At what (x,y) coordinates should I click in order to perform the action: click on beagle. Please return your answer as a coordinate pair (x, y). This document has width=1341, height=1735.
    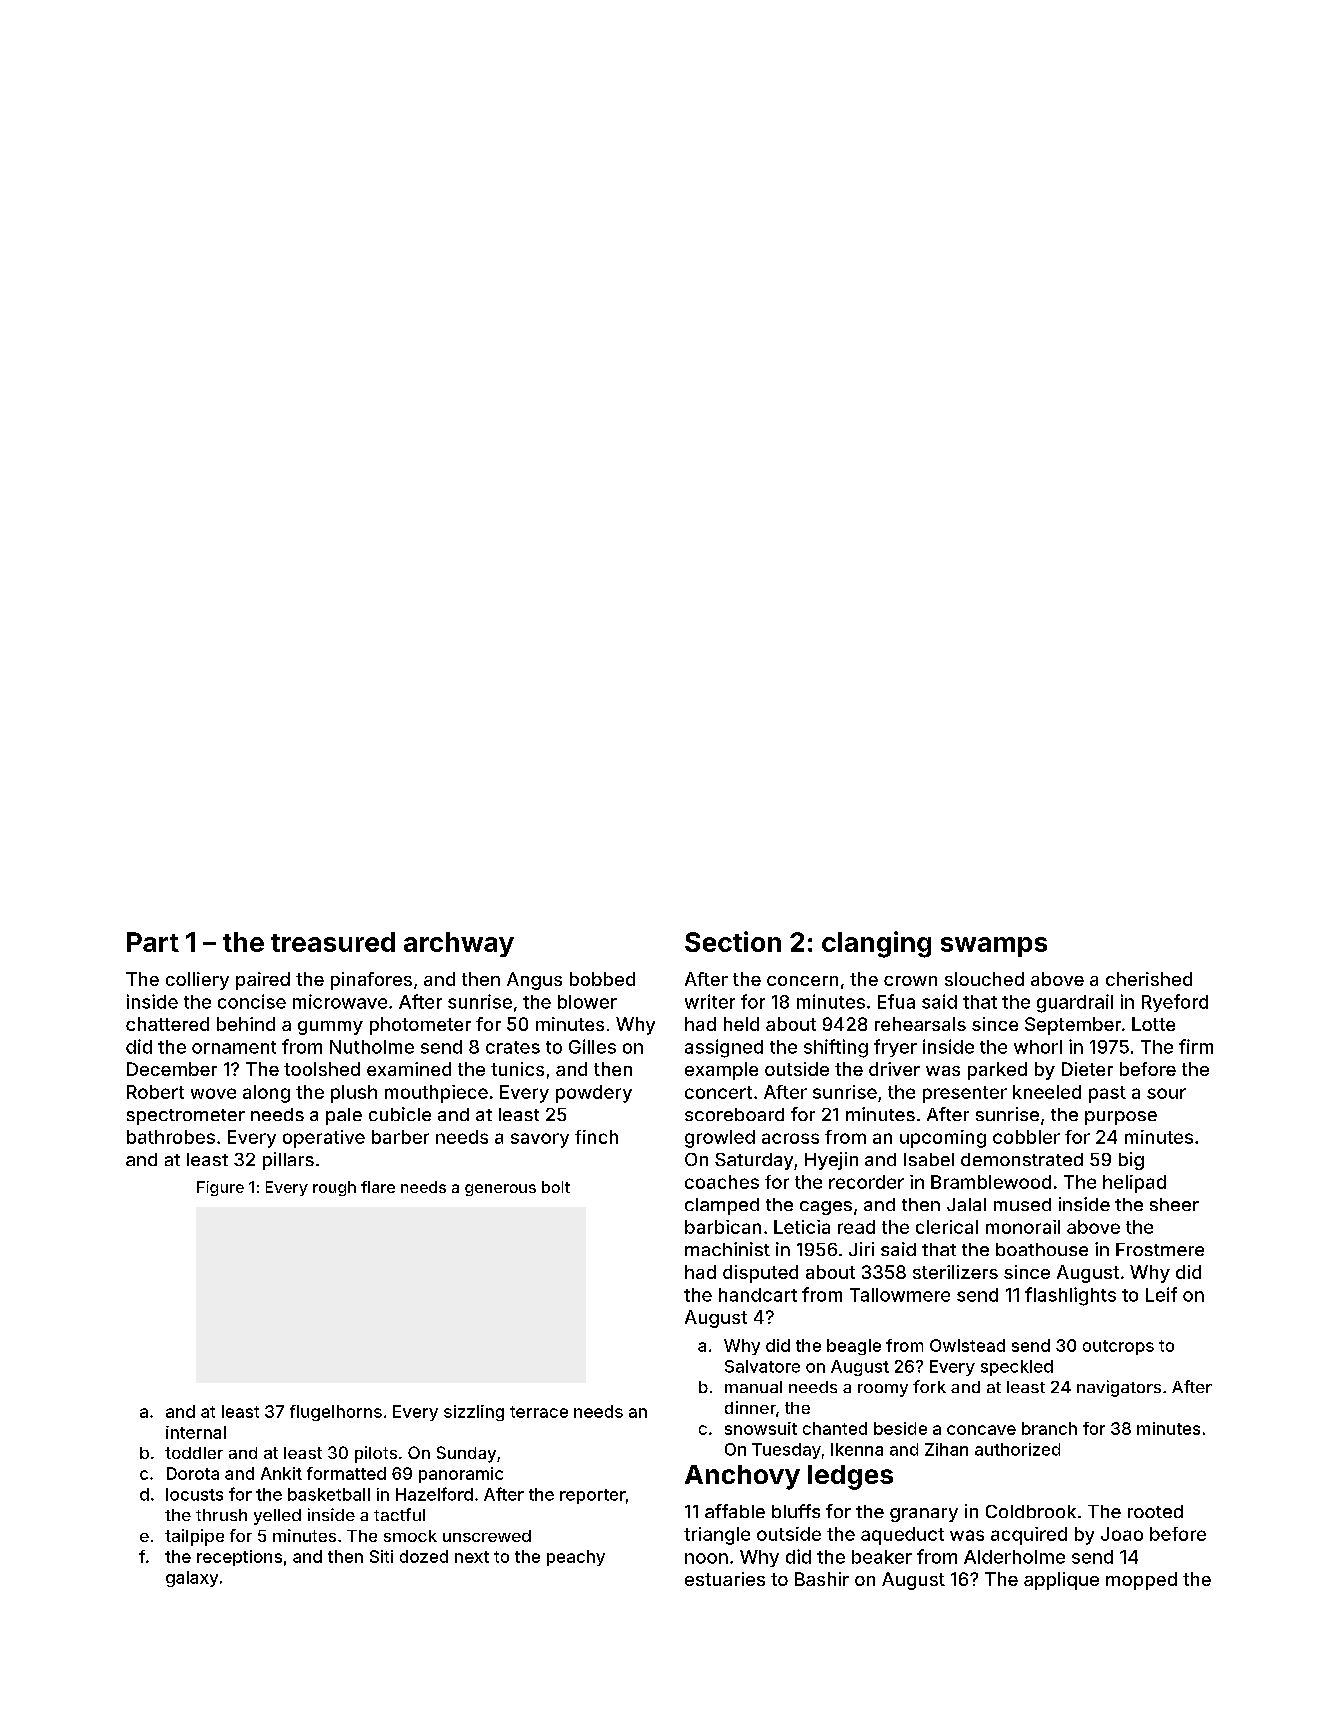
    Looking at the image, I should click on (854, 1347).
